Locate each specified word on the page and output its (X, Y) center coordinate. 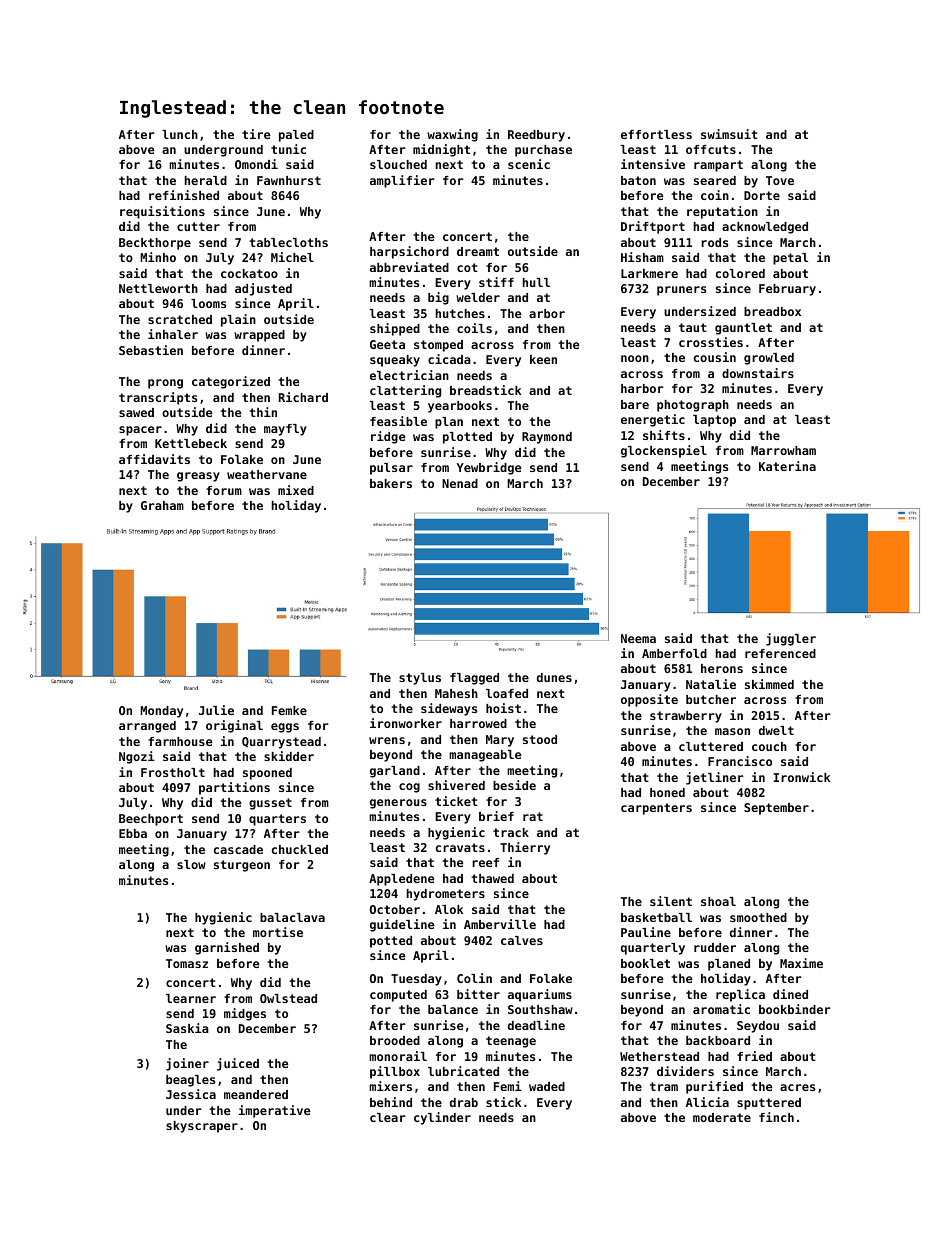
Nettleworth (158, 288)
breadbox (772, 311)
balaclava (292, 917)
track (511, 832)
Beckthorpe (155, 244)
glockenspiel (664, 451)
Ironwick (802, 777)
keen (543, 359)
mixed (296, 490)
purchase (543, 151)
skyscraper (202, 1127)
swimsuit (729, 134)
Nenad (460, 483)
